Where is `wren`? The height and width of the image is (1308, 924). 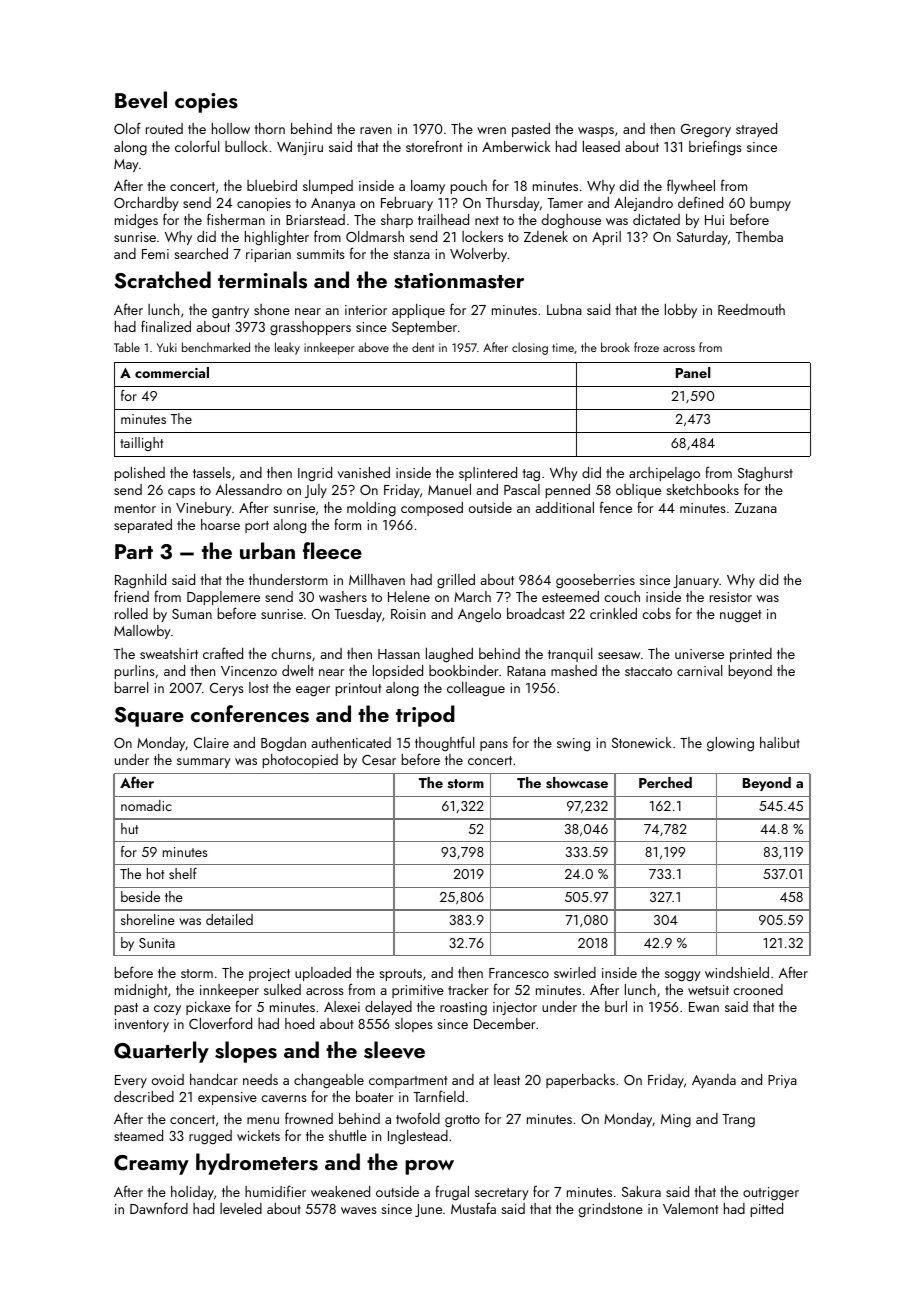
wren is located at coordinates (491, 130).
